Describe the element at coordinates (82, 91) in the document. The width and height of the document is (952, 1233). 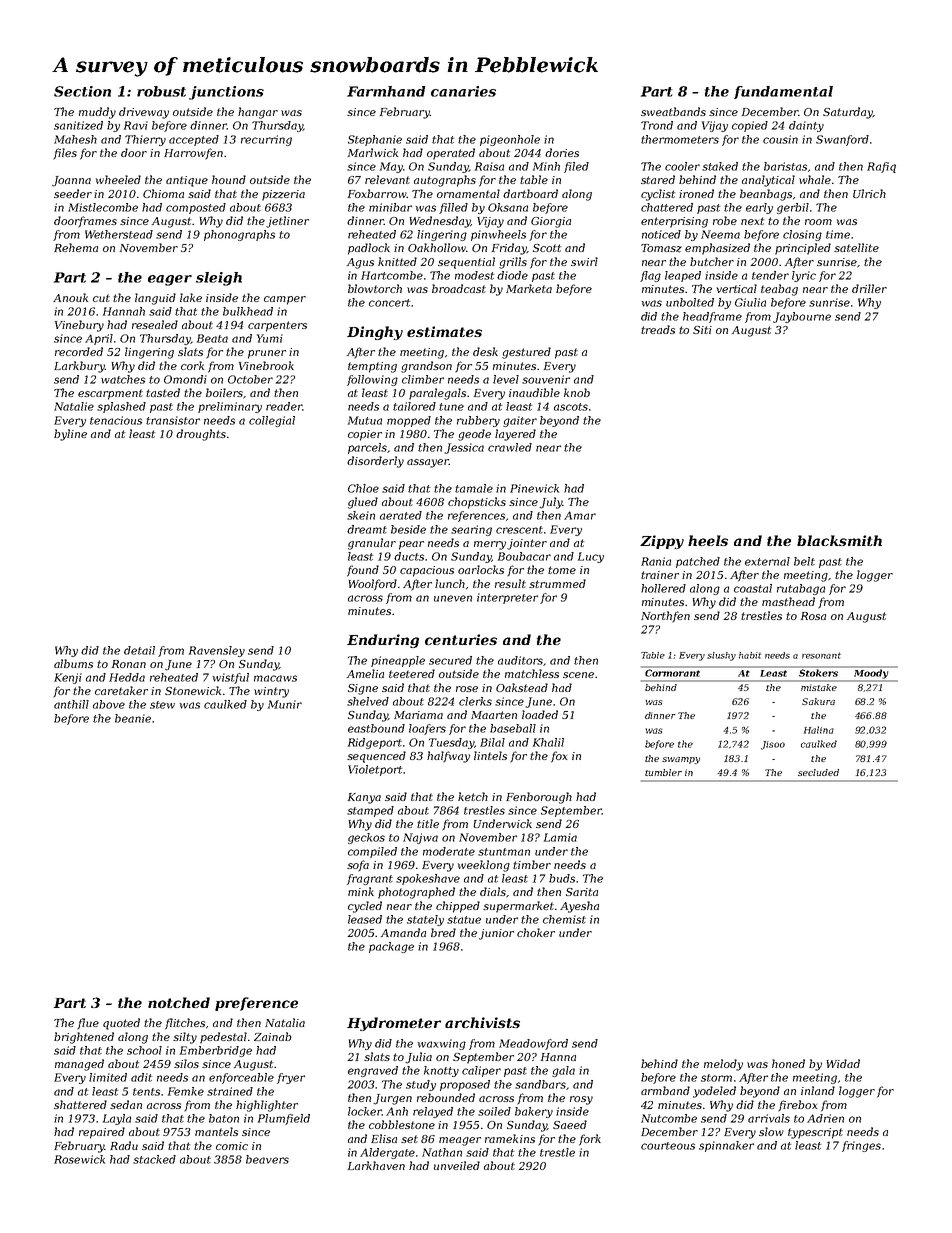
I see `Section` at that location.
